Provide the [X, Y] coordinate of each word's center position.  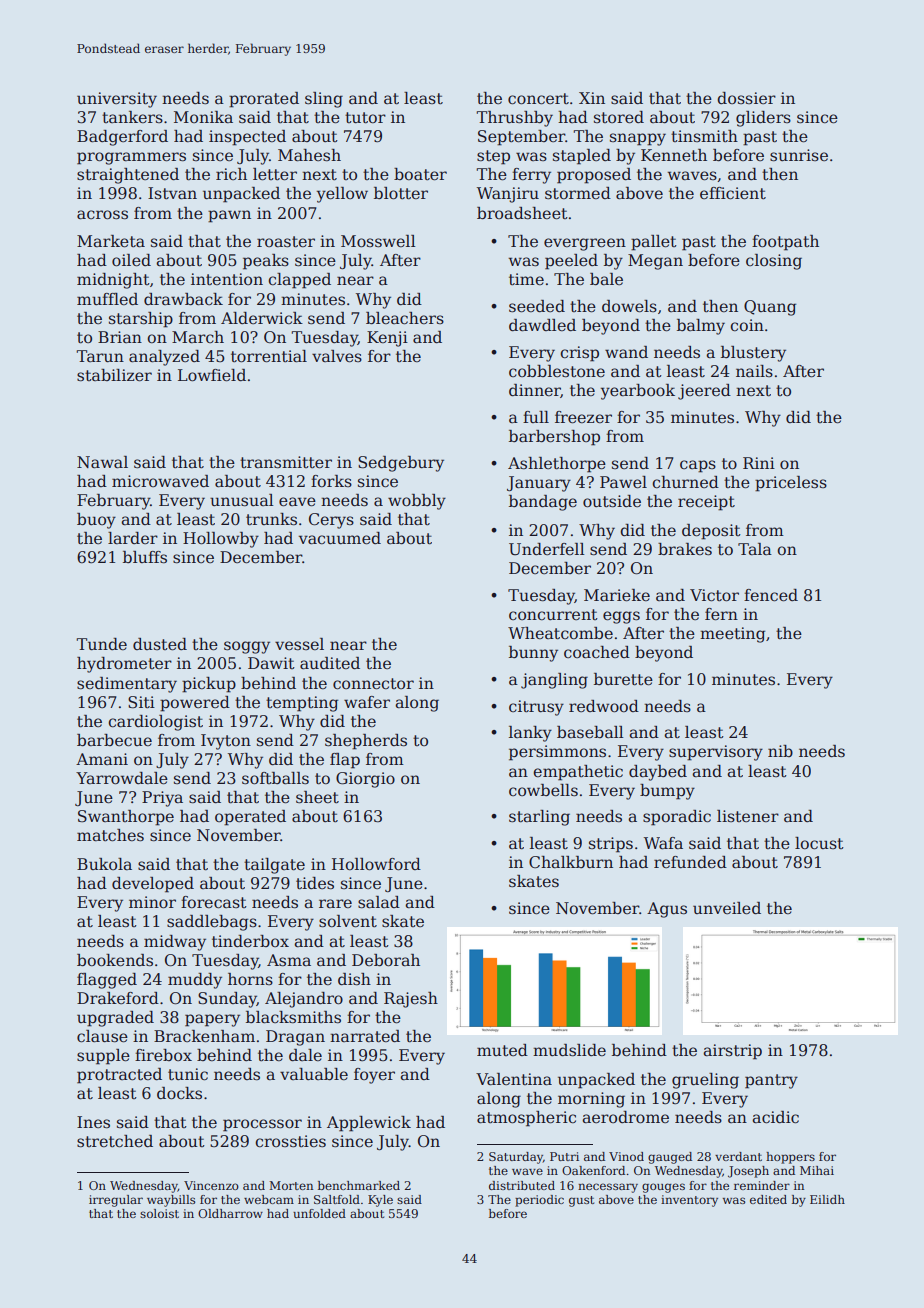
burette [623, 679]
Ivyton [226, 742]
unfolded [319, 1213]
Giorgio [365, 780]
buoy [96, 521]
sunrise [799, 155]
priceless [791, 484]
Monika [203, 117]
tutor [365, 118]
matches [110, 835]
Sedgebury [401, 464]
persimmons [557, 753]
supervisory [716, 753]
